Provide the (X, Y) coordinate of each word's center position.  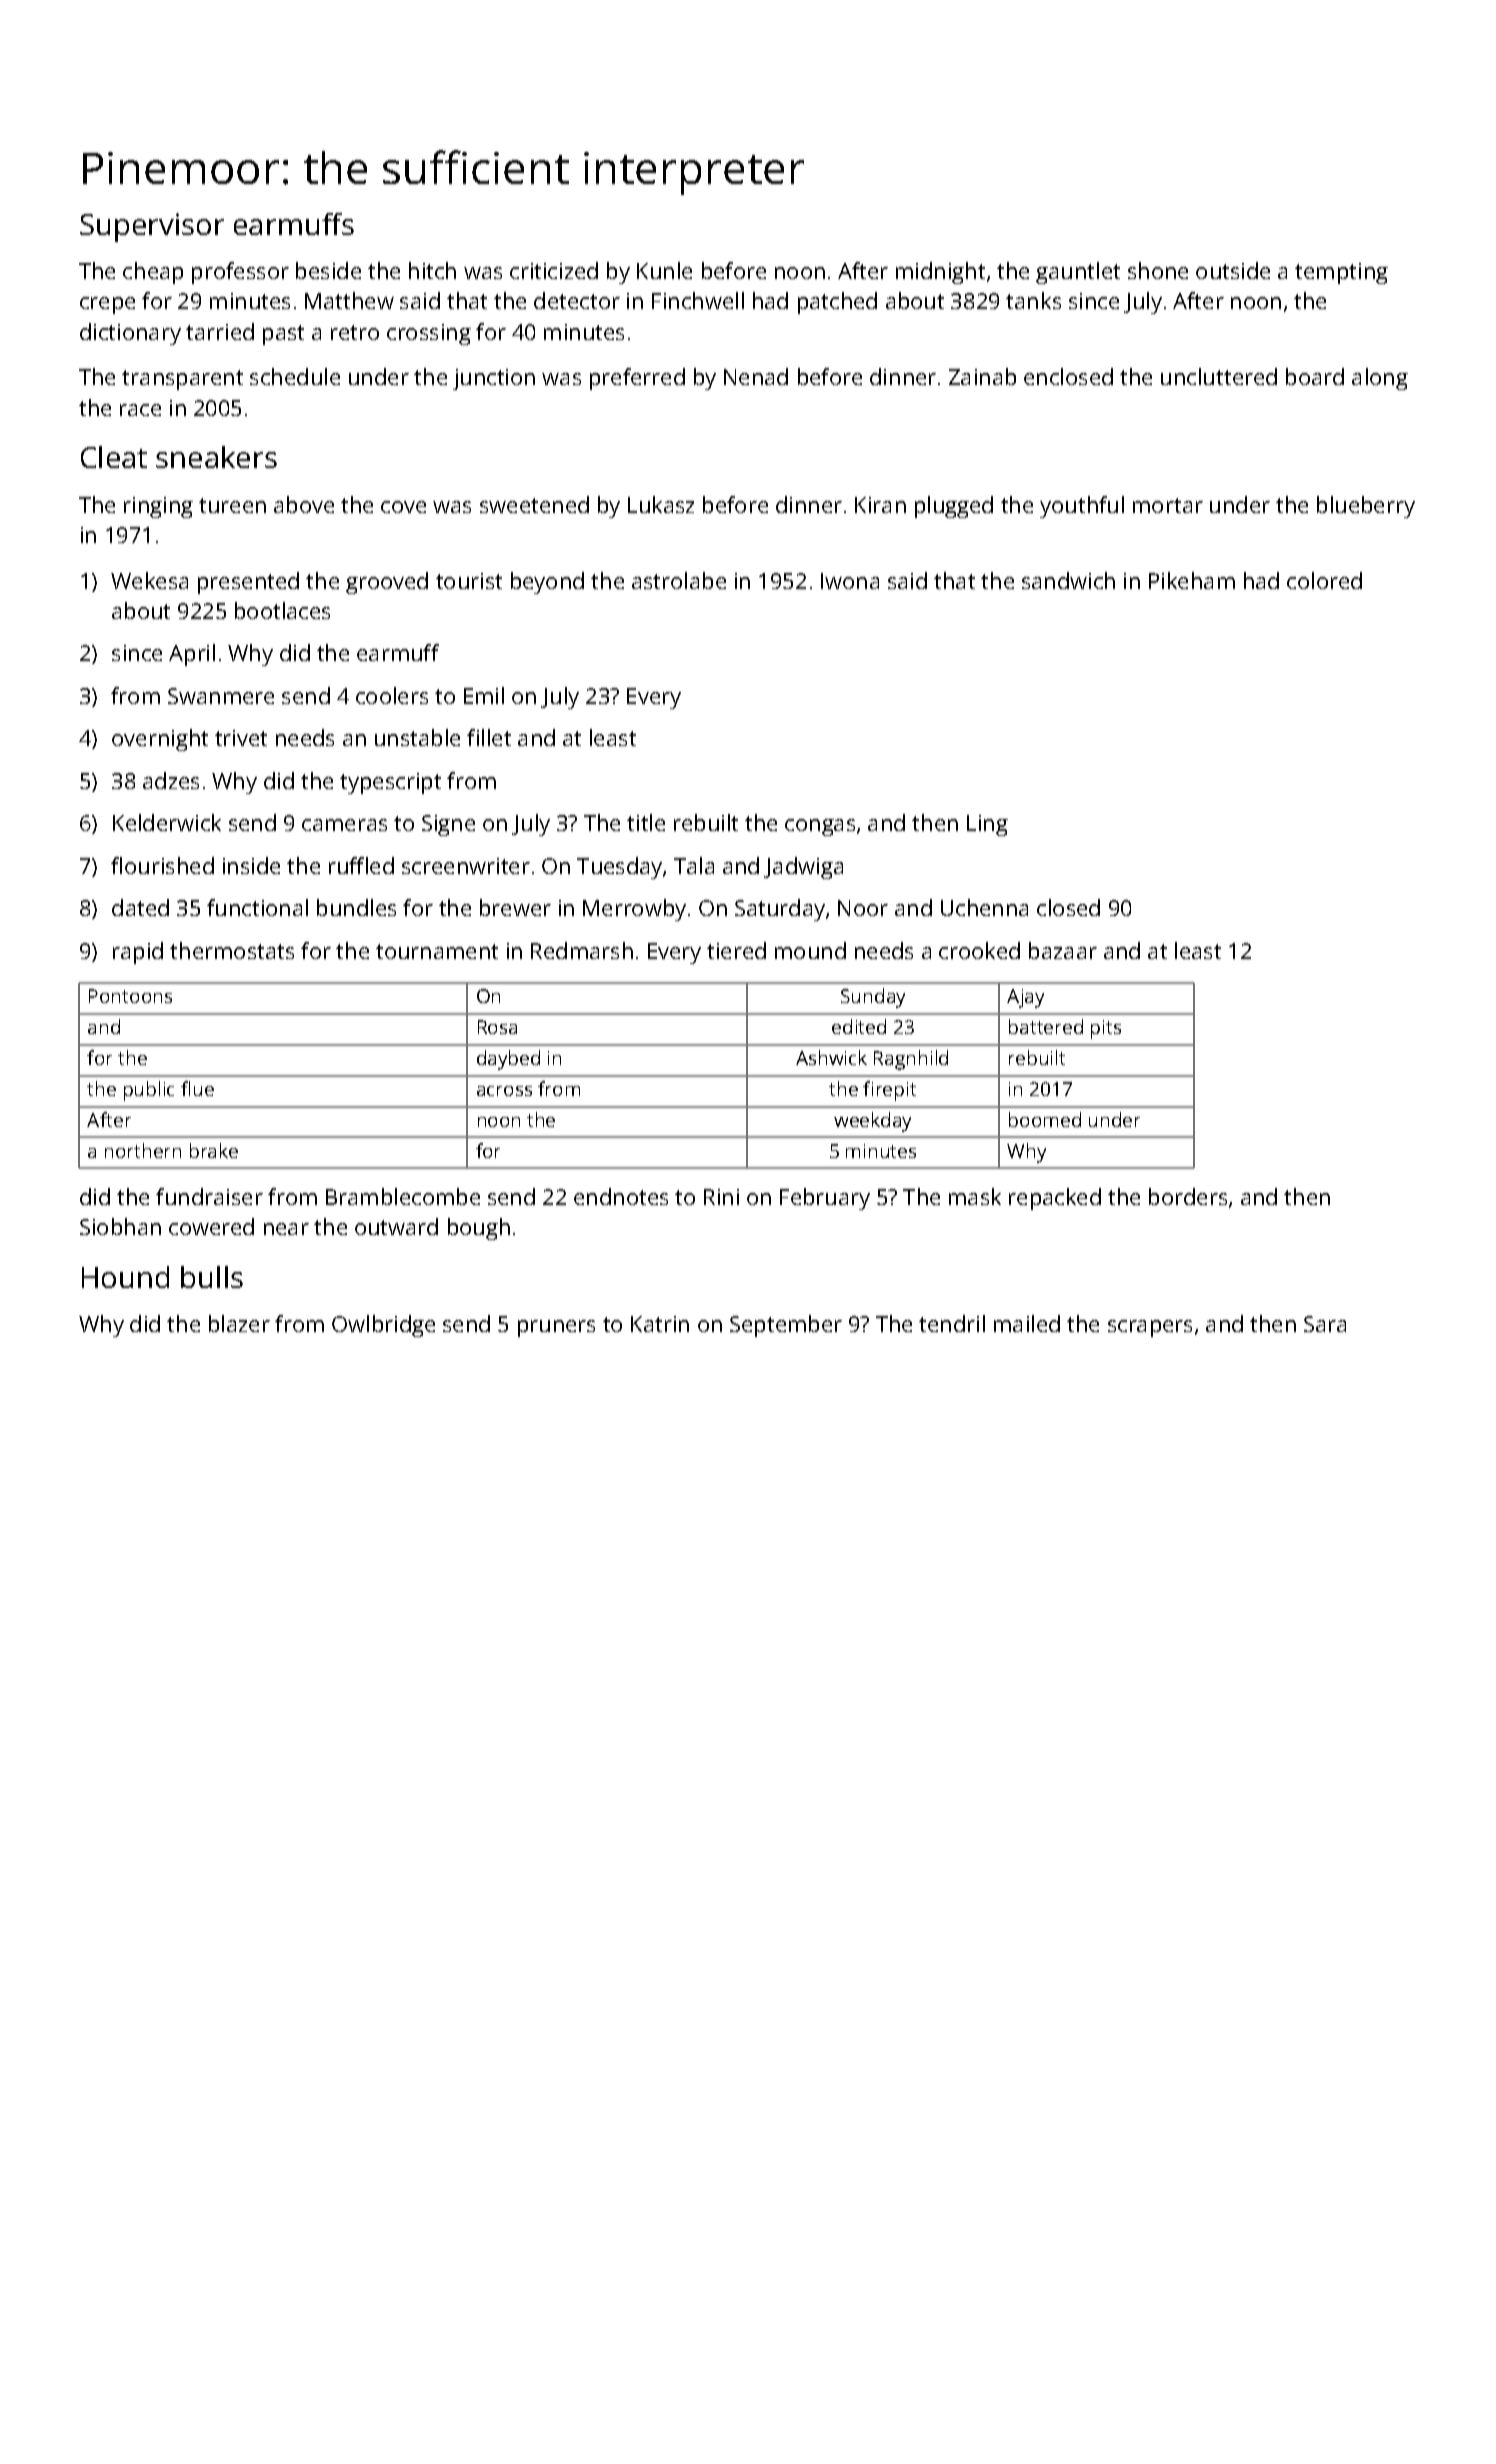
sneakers (216, 457)
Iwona (850, 581)
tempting (1341, 273)
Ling (987, 825)
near (286, 1229)
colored (1324, 580)
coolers (392, 695)
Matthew (349, 300)
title (646, 822)
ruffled (361, 865)
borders (1188, 1196)
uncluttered (1219, 376)
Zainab (982, 376)
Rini (721, 1197)
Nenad (756, 376)
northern (143, 1150)
